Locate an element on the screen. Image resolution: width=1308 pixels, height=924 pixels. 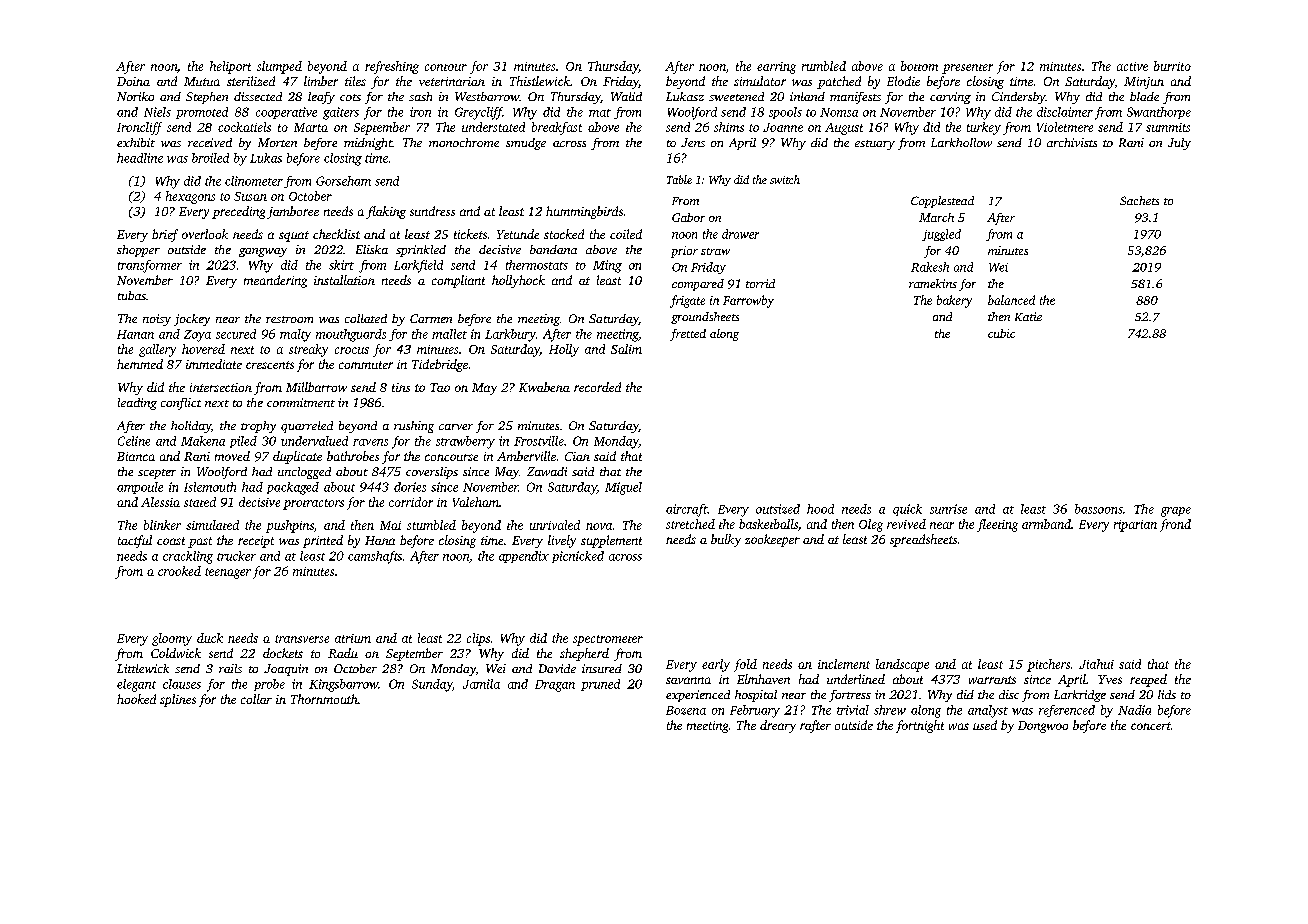
dreary is located at coordinates (778, 726).
